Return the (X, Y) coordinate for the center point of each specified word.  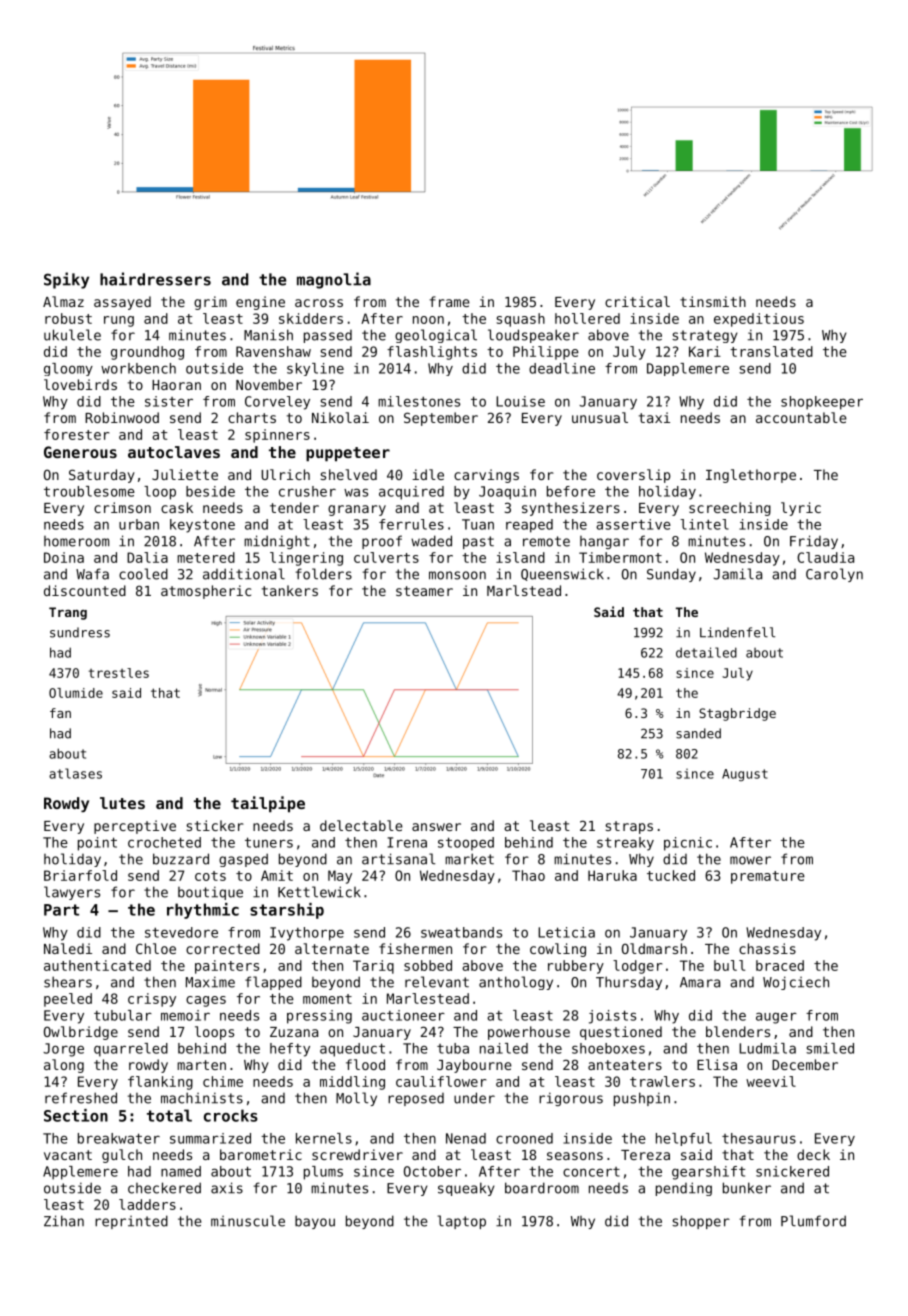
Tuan (478, 524)
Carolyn (834, 575)
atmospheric (206, 592)
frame (449, 301)
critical (637, 301)
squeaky (466, 1189)
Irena (407, 842)
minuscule (248, 1221)
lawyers (72, 893)
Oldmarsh (654, 948)
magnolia (334, 280)
